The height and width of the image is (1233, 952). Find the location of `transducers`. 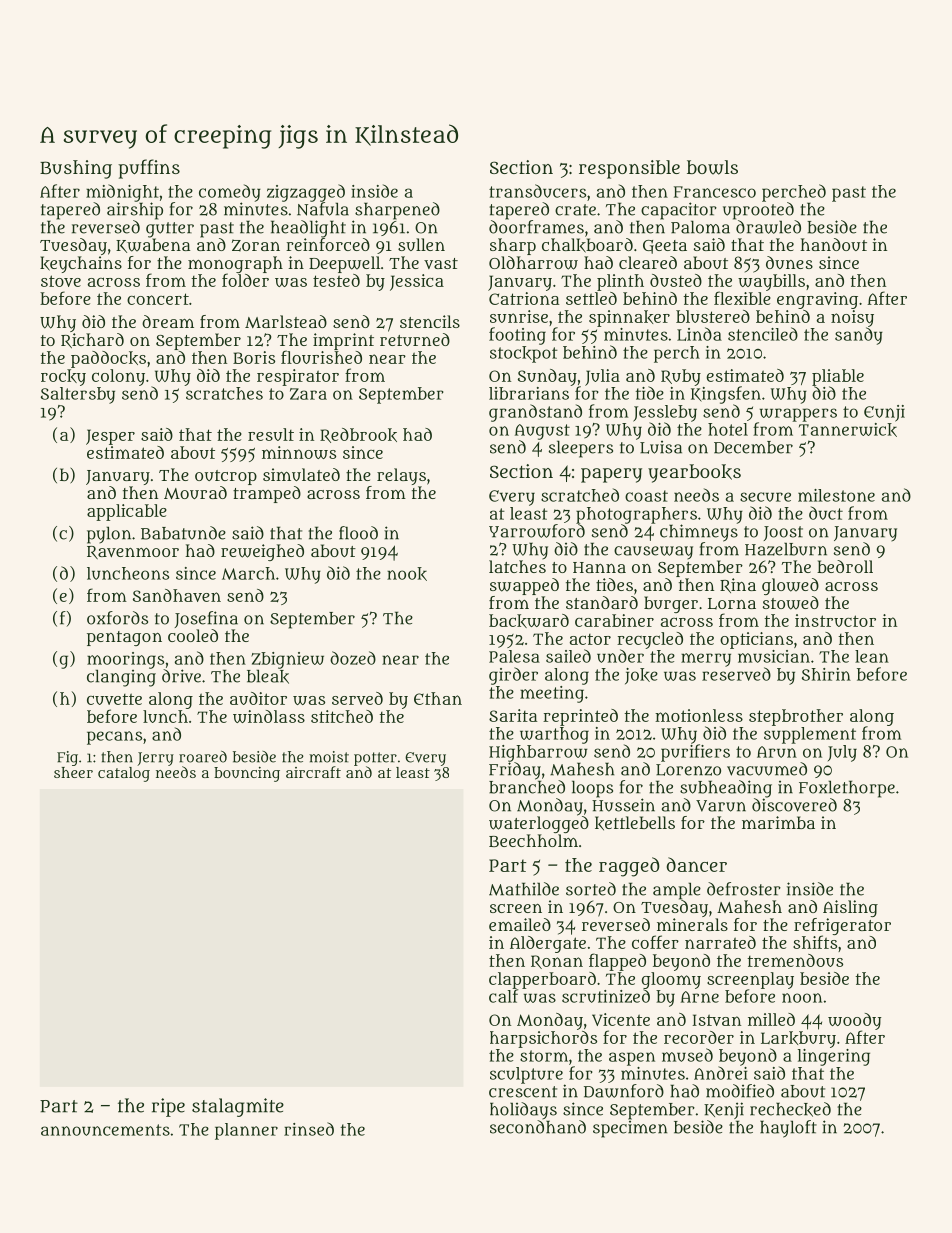

transducers is located at coordinates (537, 191).
